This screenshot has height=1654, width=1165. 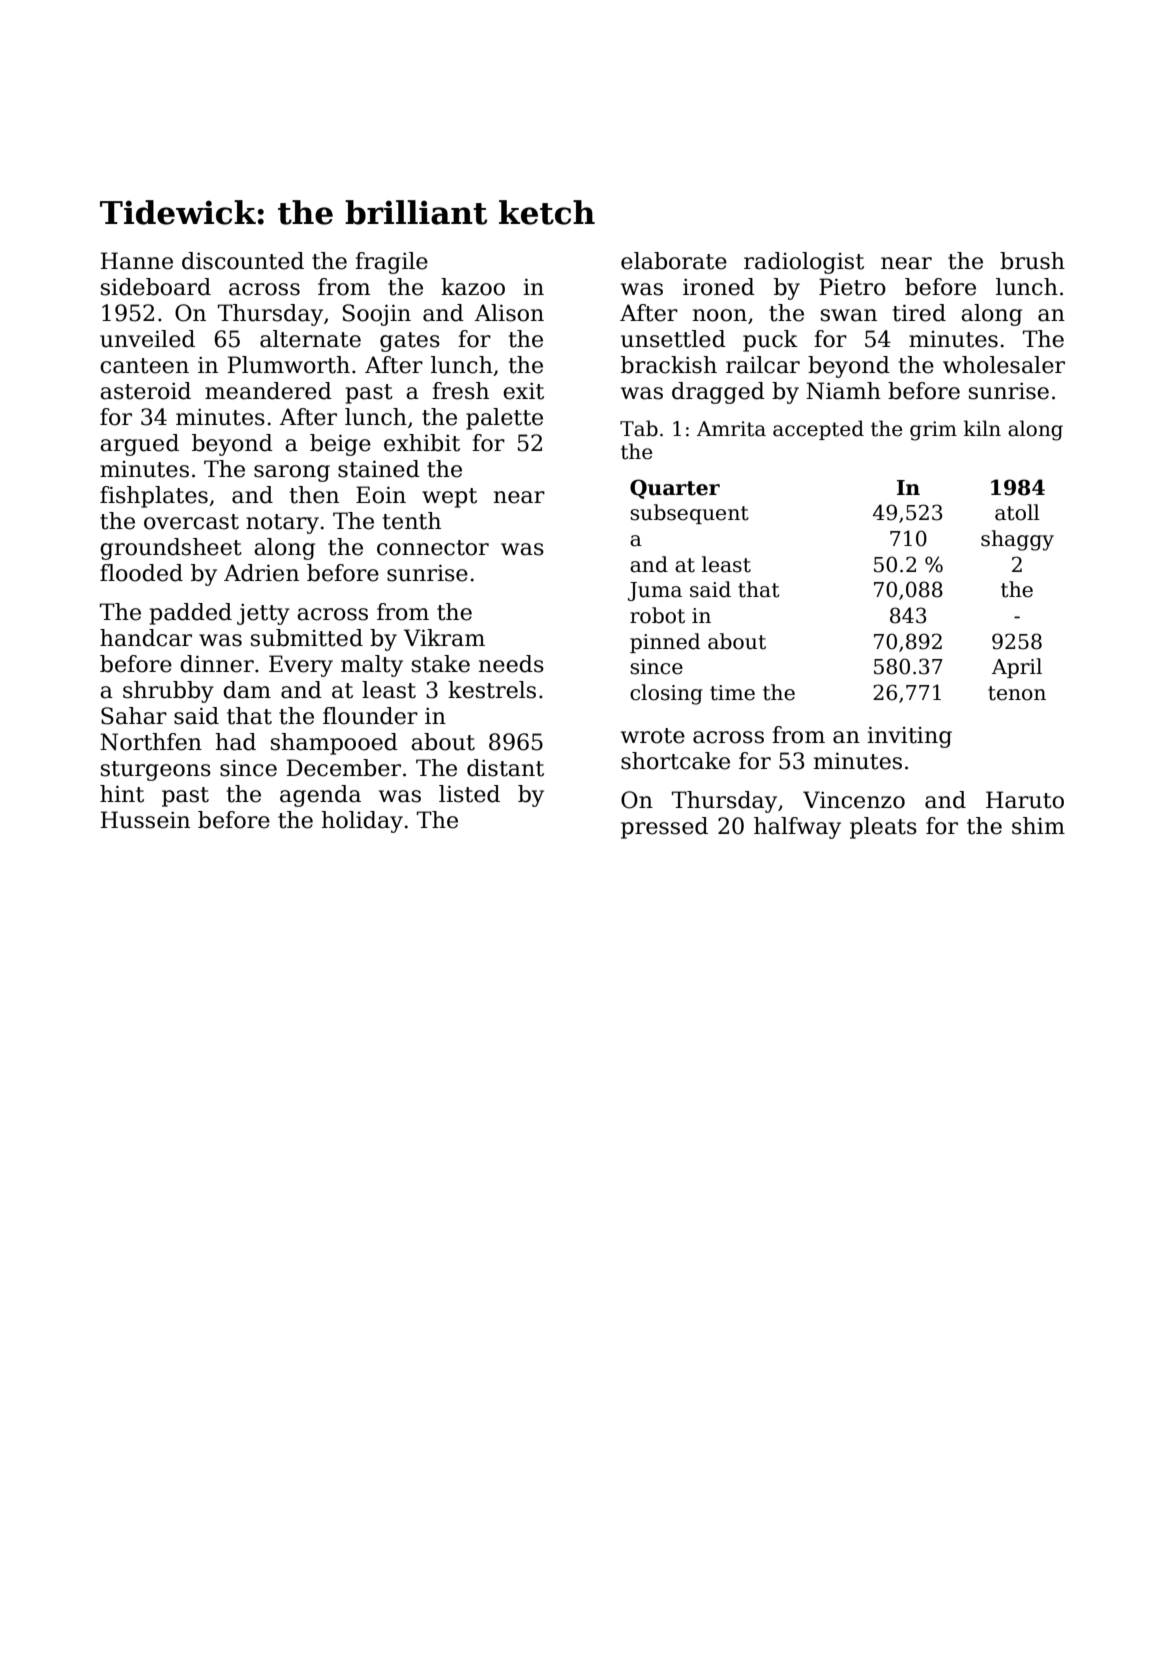 I want to click on canteen, so click(x=144, y=366).
